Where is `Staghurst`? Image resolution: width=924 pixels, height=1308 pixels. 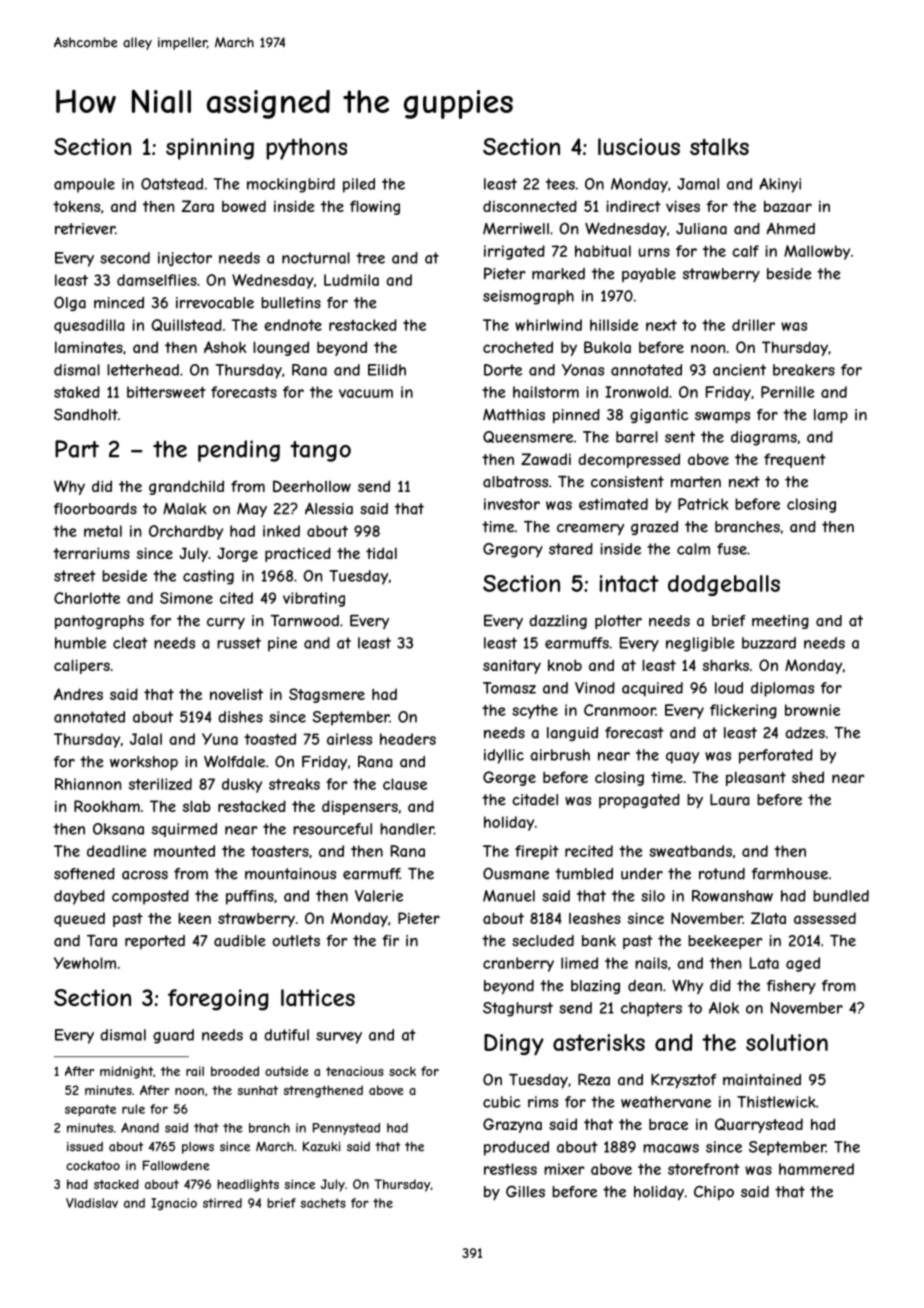 Staghurst is located at coordinates (518, 1009).
